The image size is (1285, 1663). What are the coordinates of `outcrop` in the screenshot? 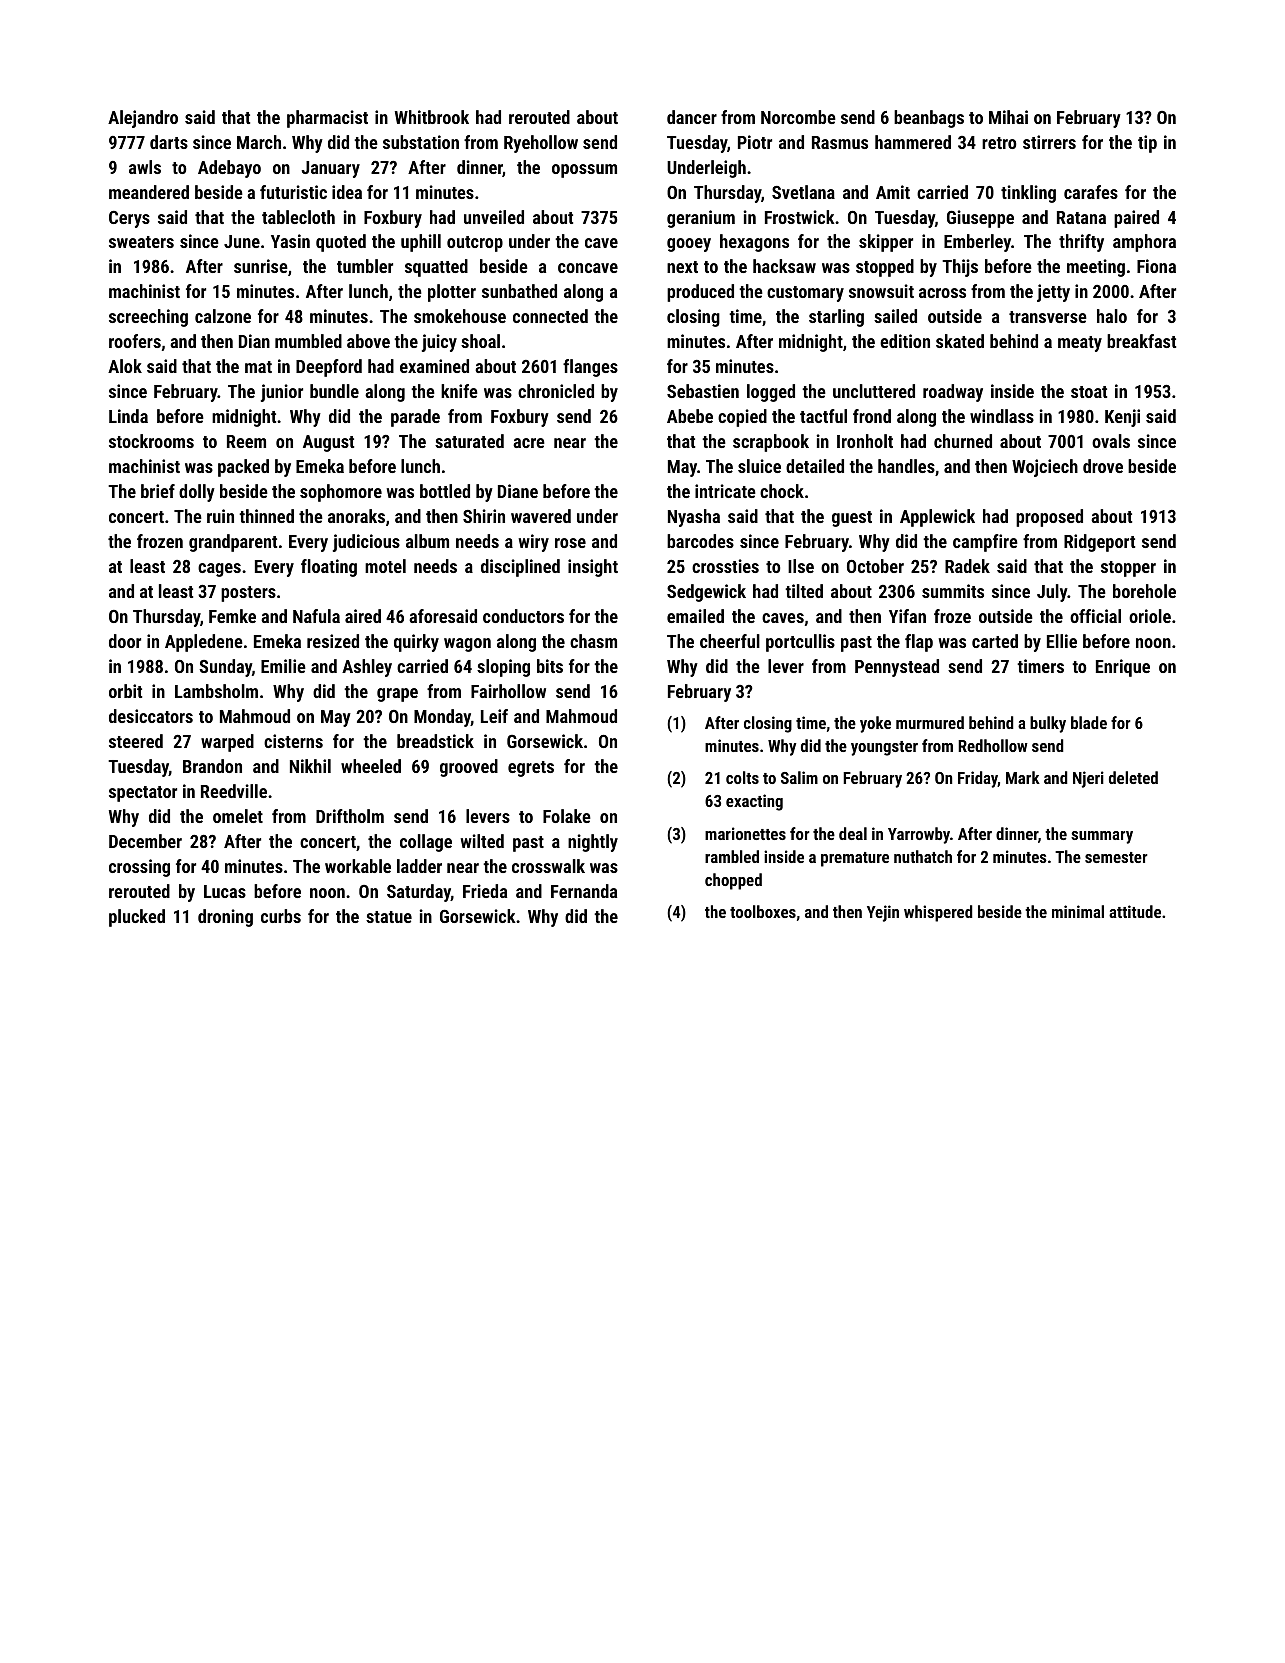 It's located at (475, 244).
